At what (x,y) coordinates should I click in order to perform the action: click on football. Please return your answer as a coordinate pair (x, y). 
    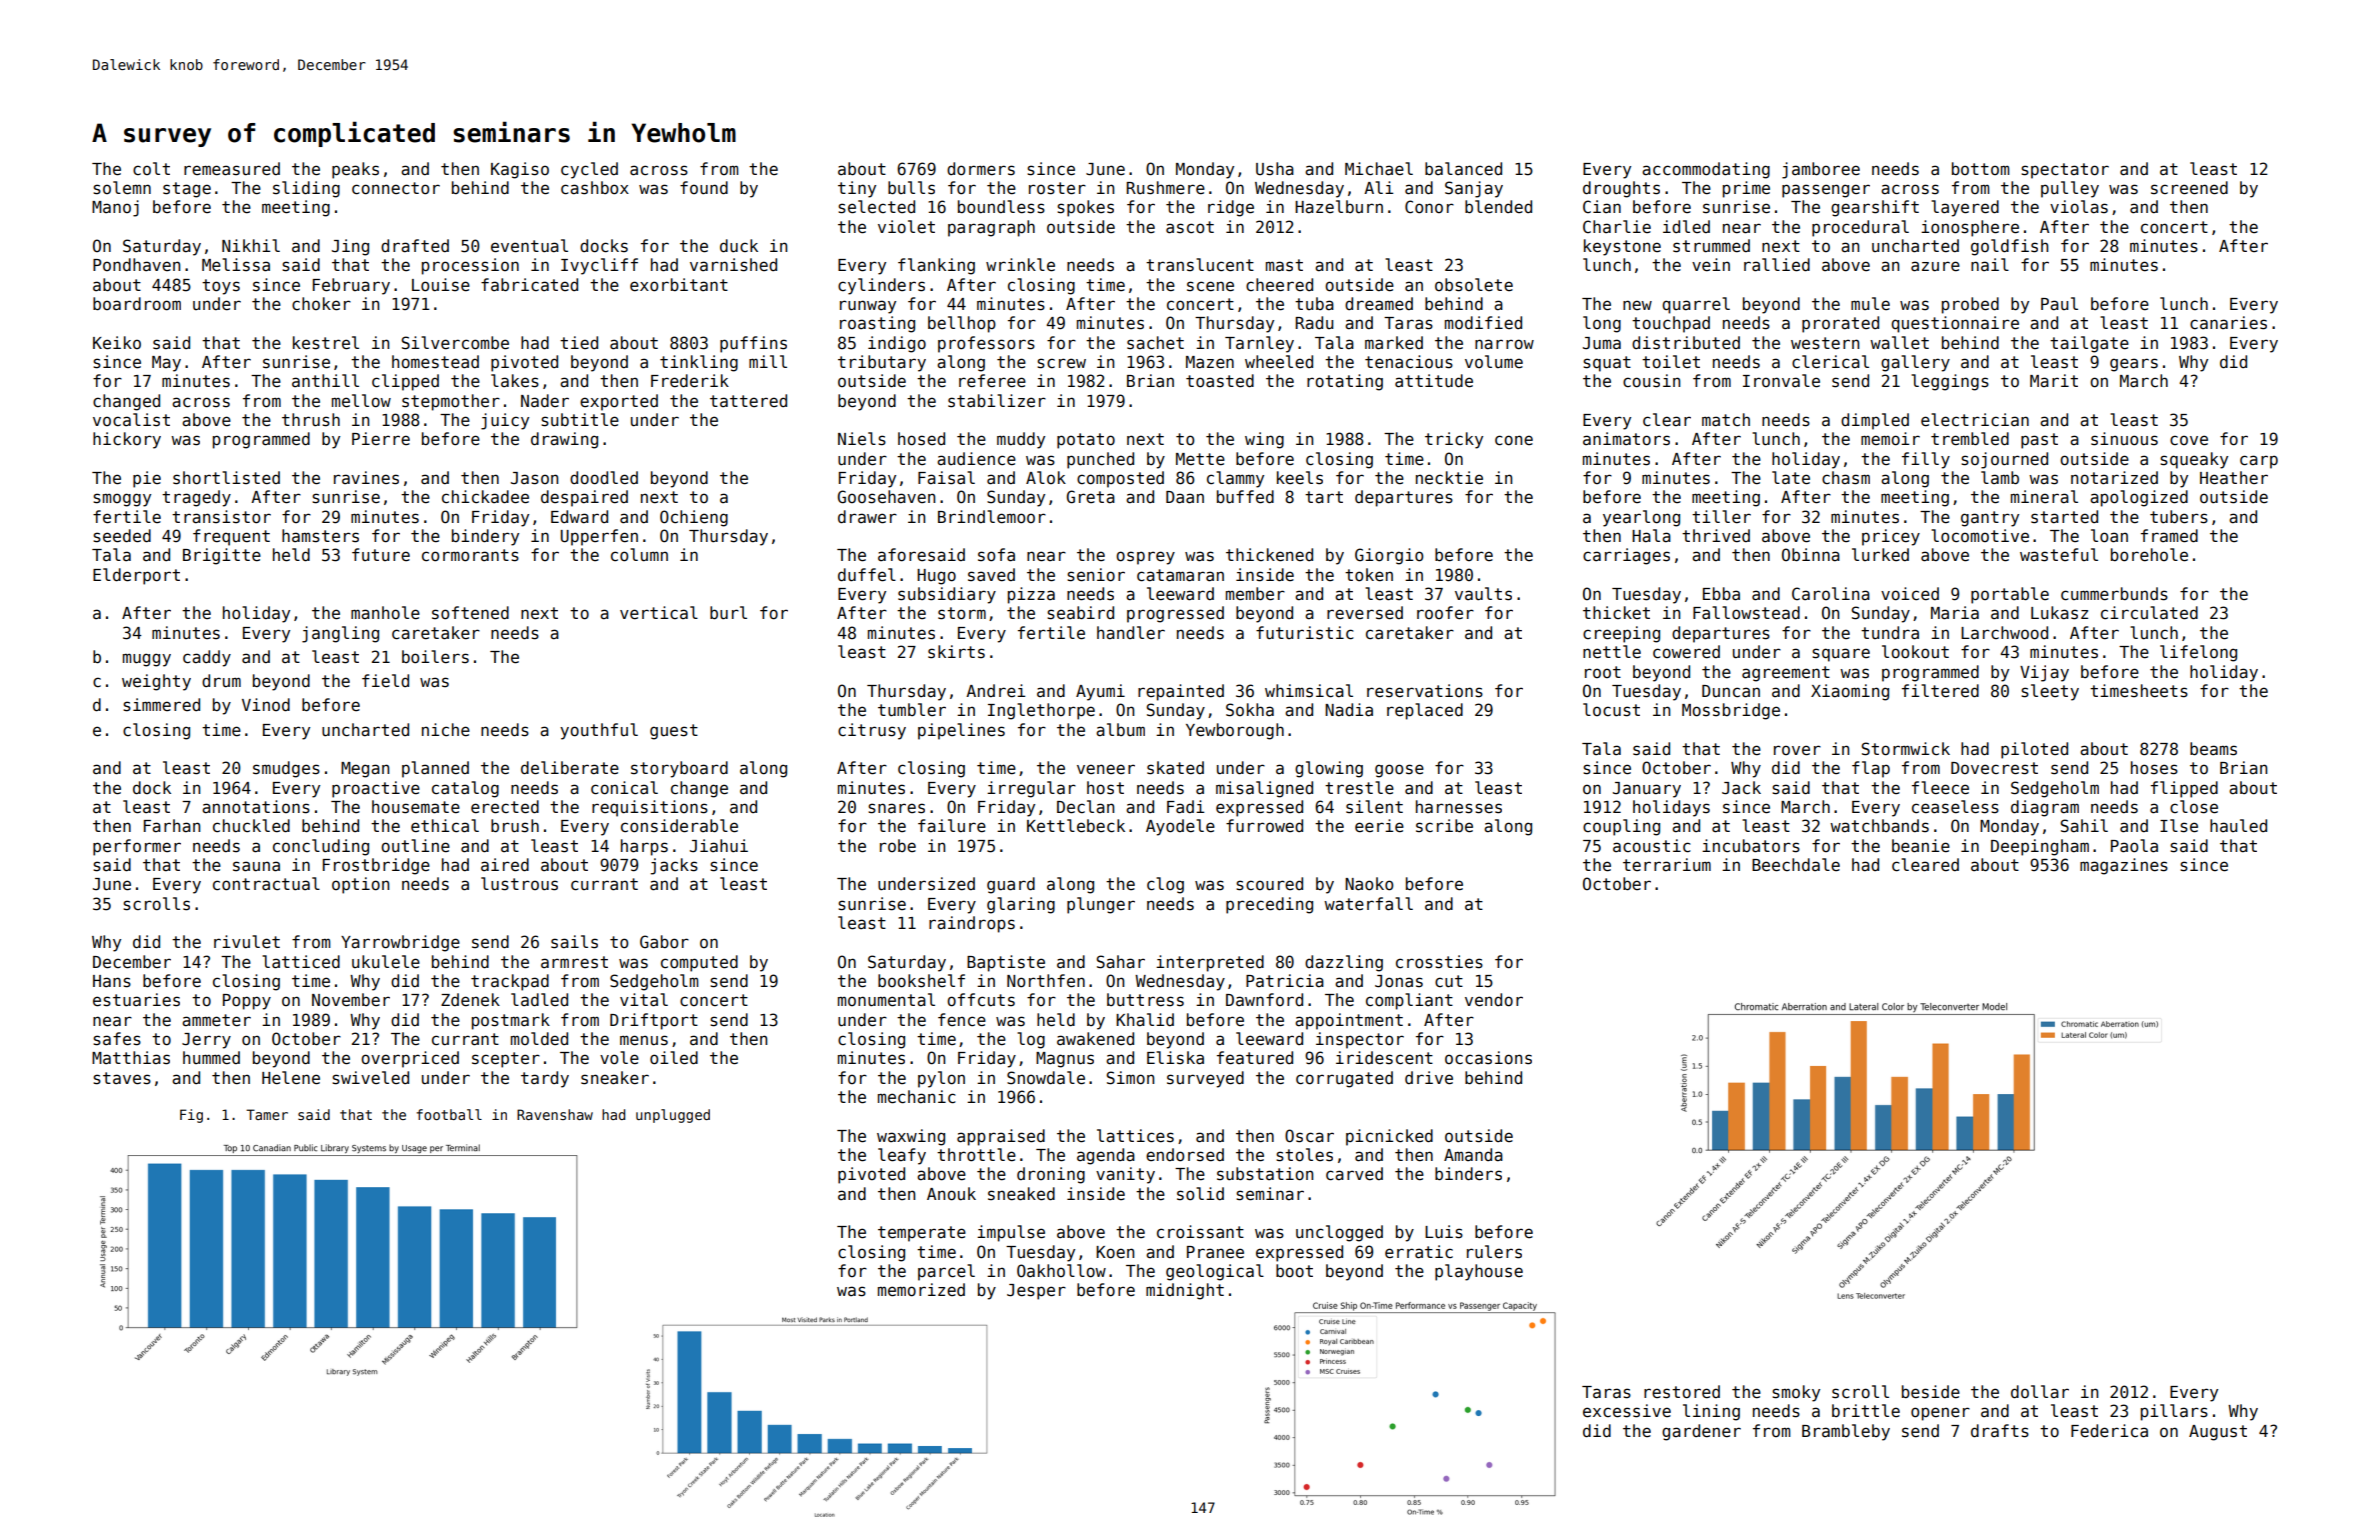
    Looking at the image, I should click on (449, 1114).
